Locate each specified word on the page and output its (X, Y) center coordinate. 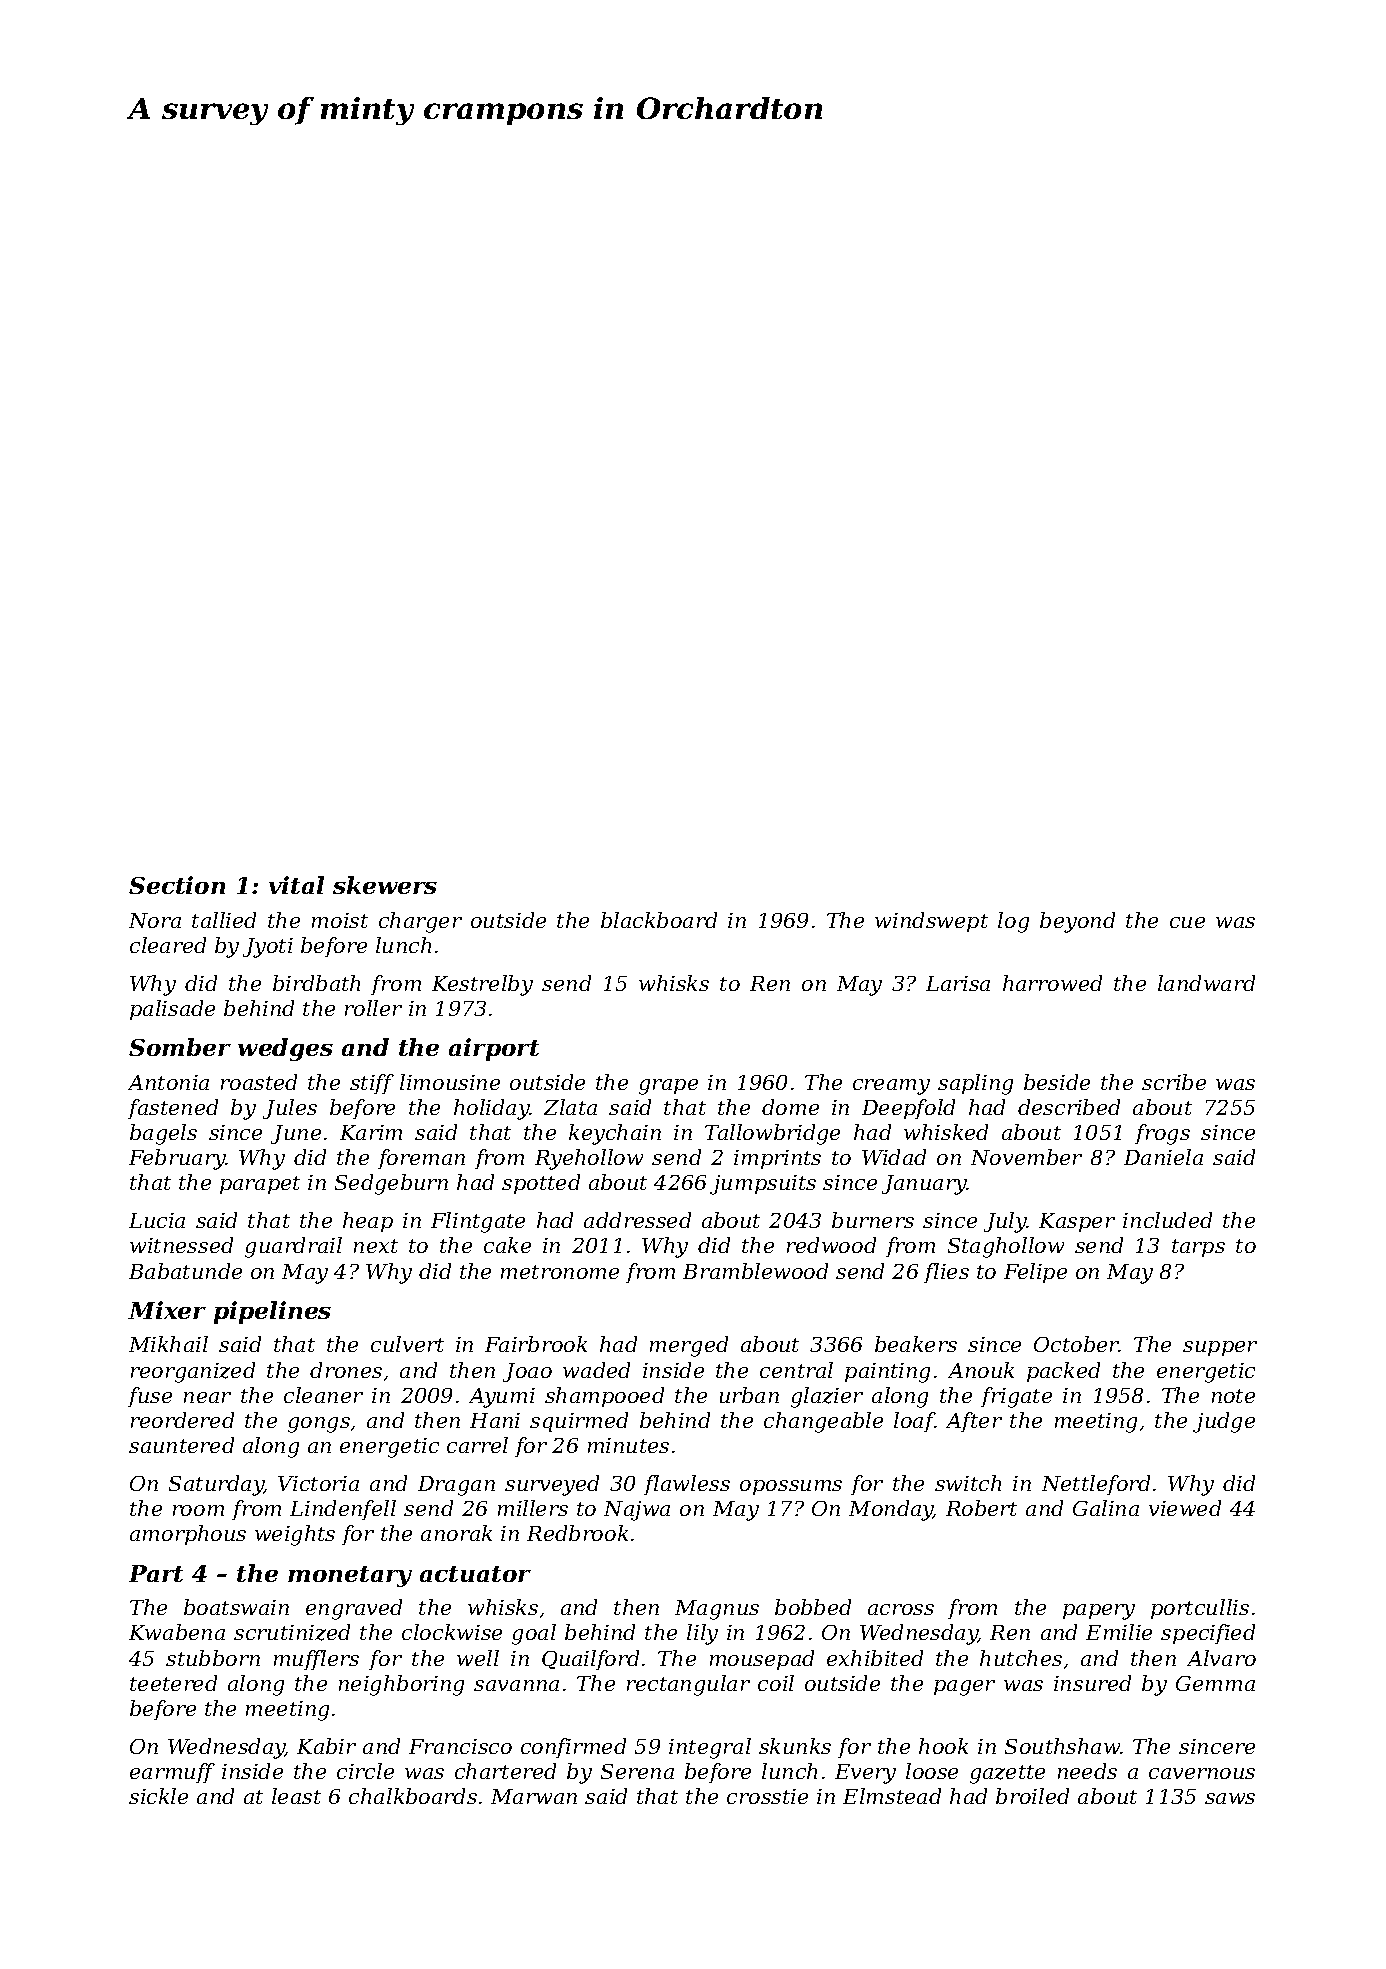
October (1076, 1344)
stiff (372, 1084)
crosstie (767, 1796)
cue (1187, 922)
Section (177, 885)
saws (1230, 1798)
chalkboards (413, 1796)
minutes (628, 1445)
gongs (319, 1425)
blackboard (659, 920)
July (1005, 1222)
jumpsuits (763, 1185)
